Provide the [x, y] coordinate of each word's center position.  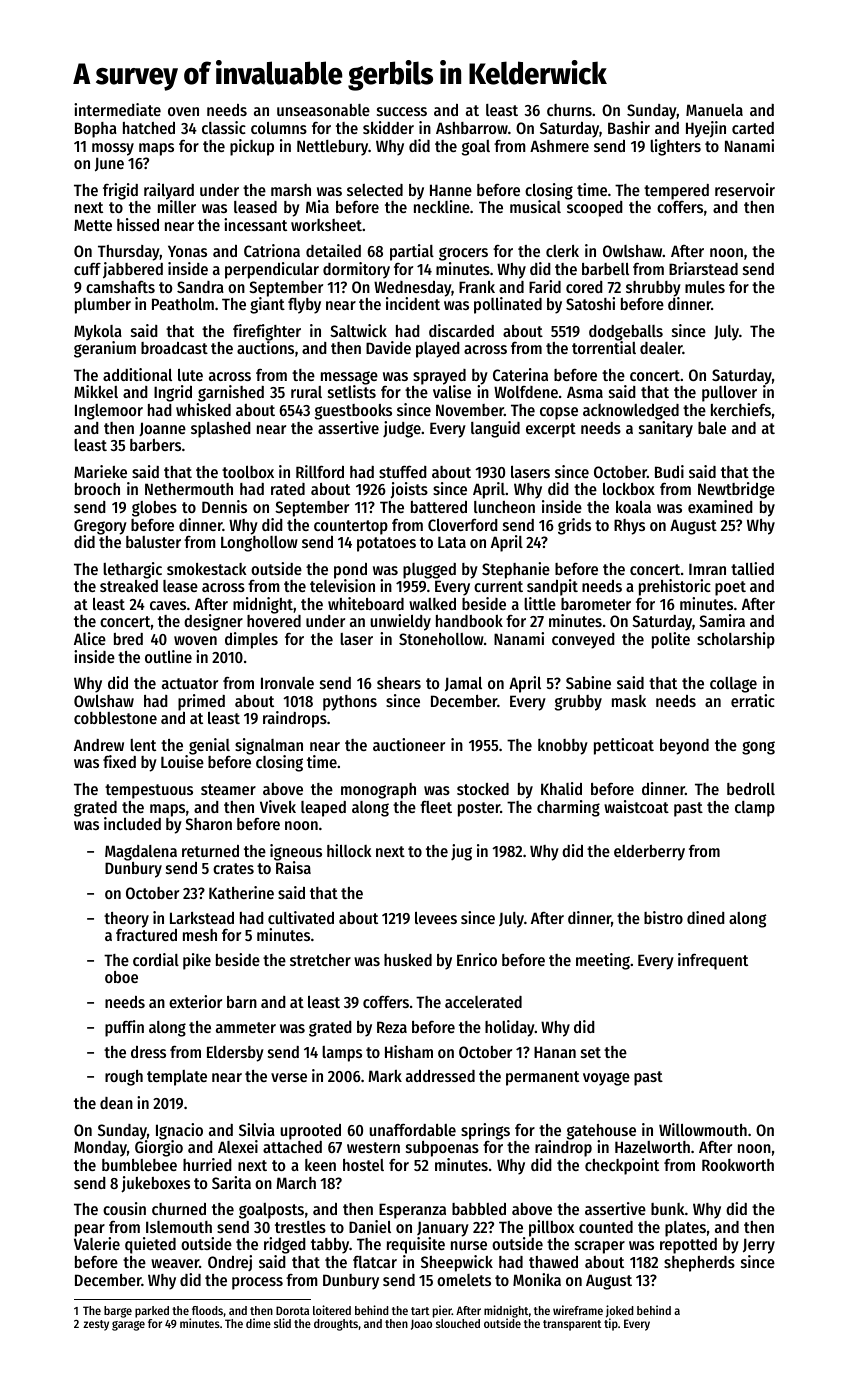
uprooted [310, 1132]
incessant [255, 224]
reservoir [745, 189]
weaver [175, 1263]
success [402, 111]
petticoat [624, 746]
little [540, 603]
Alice [90, 638]
